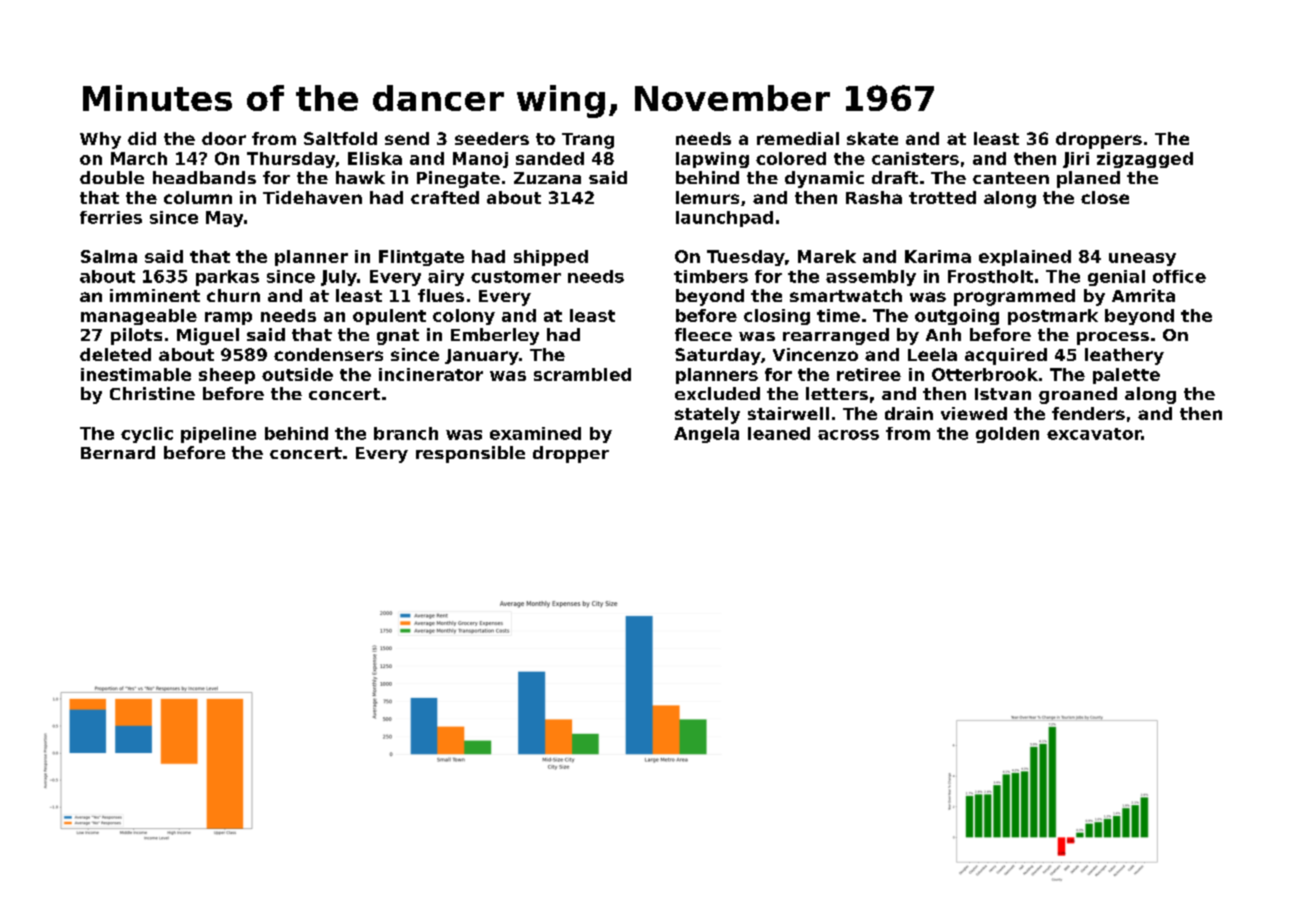  I want to click on ferries, so click(111, 217).
